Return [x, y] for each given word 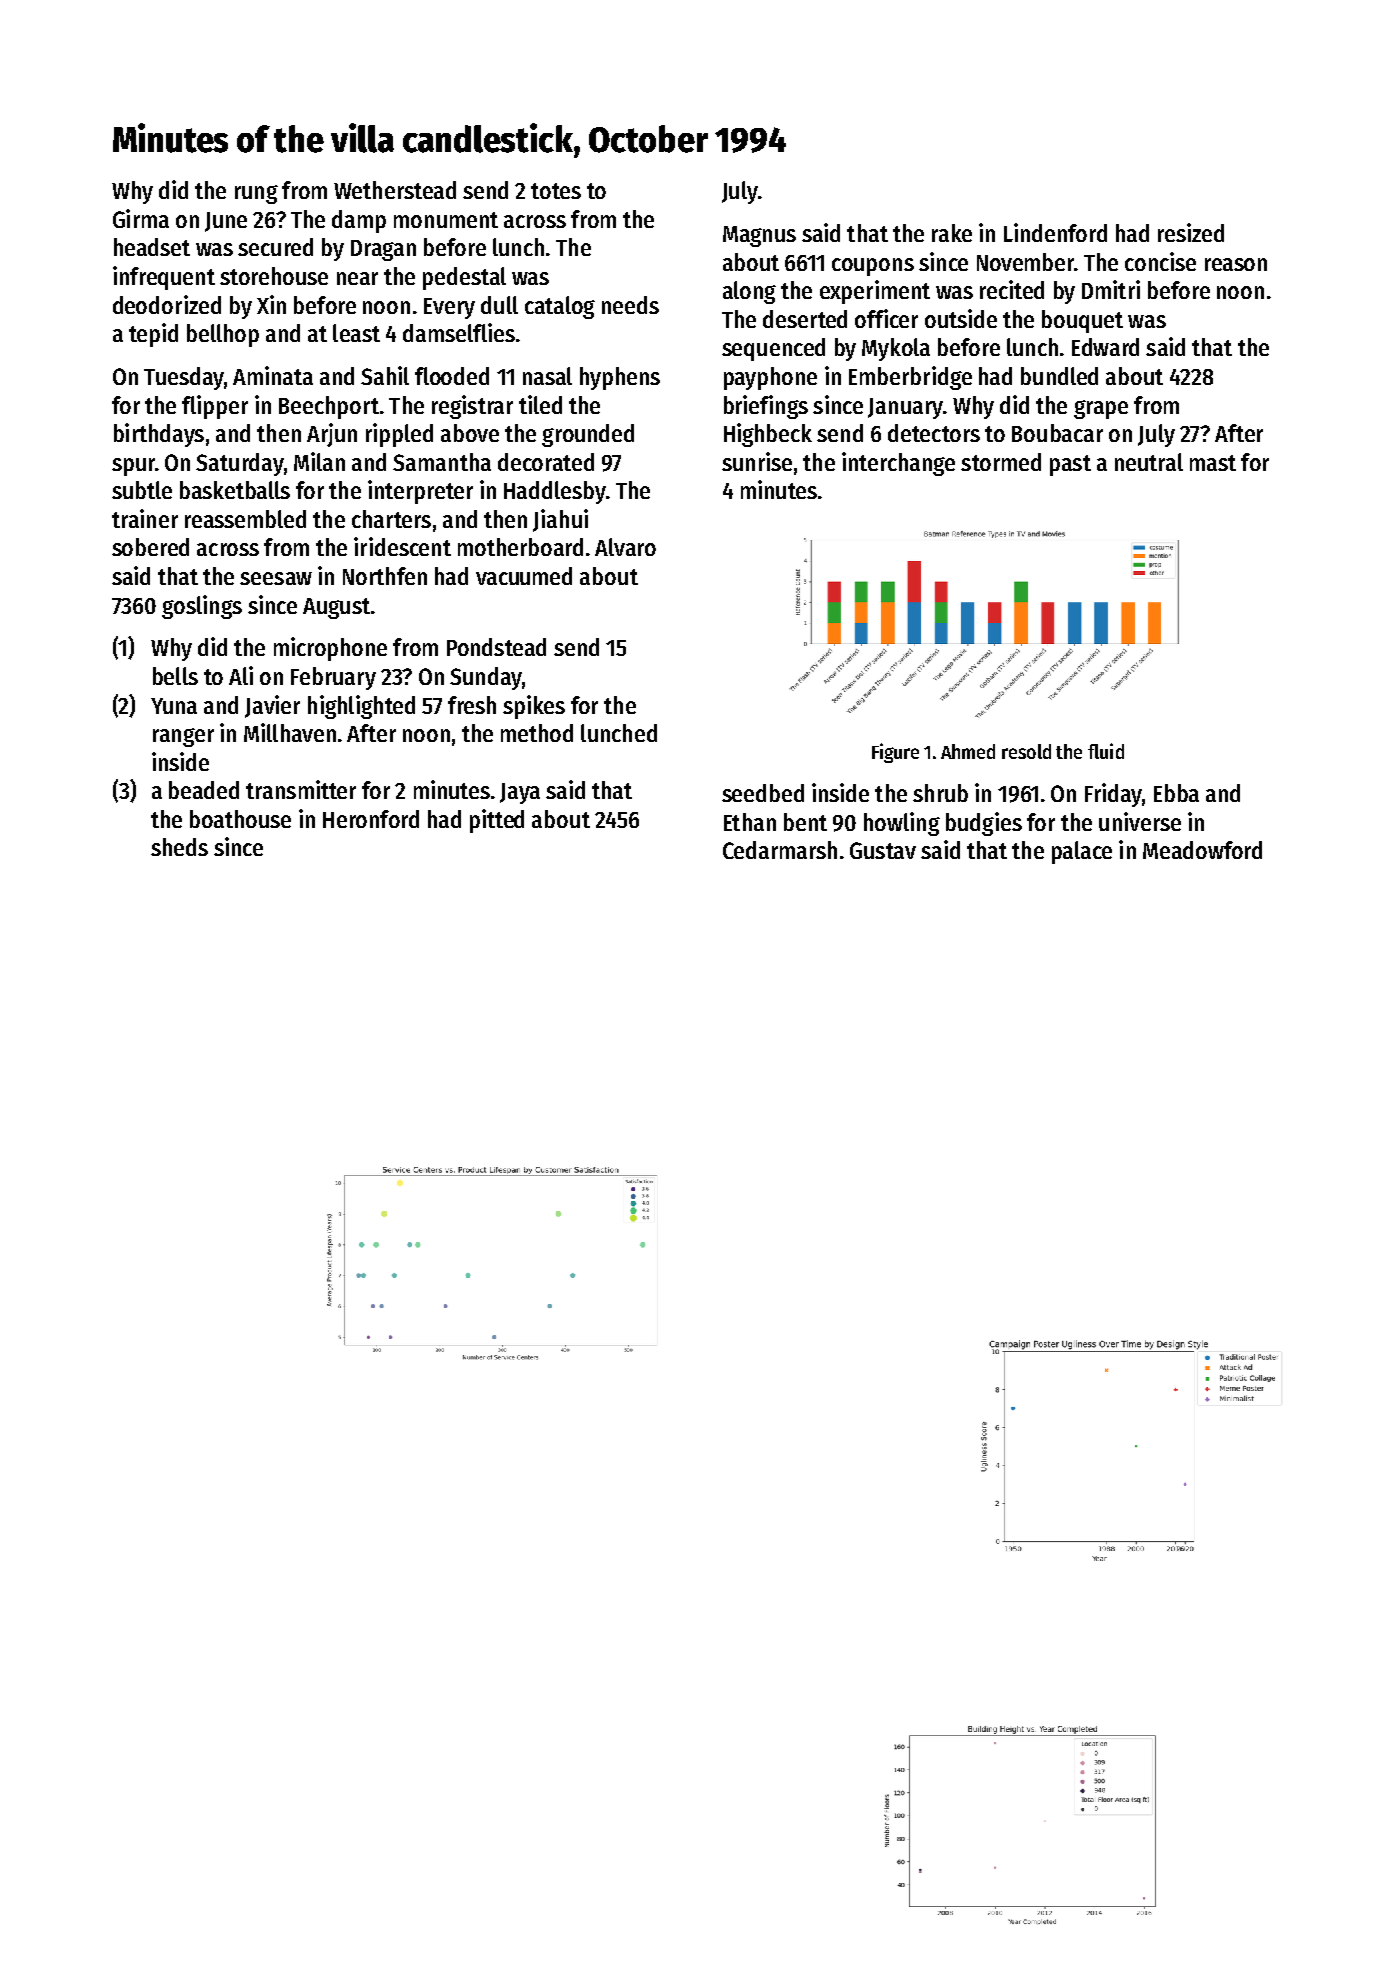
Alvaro [625, 547]
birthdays [159, 435]
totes [556, 191]
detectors [934, 433]
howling [902, 824]
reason [1236, 264]
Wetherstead [395, 190]
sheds [179, 847]
